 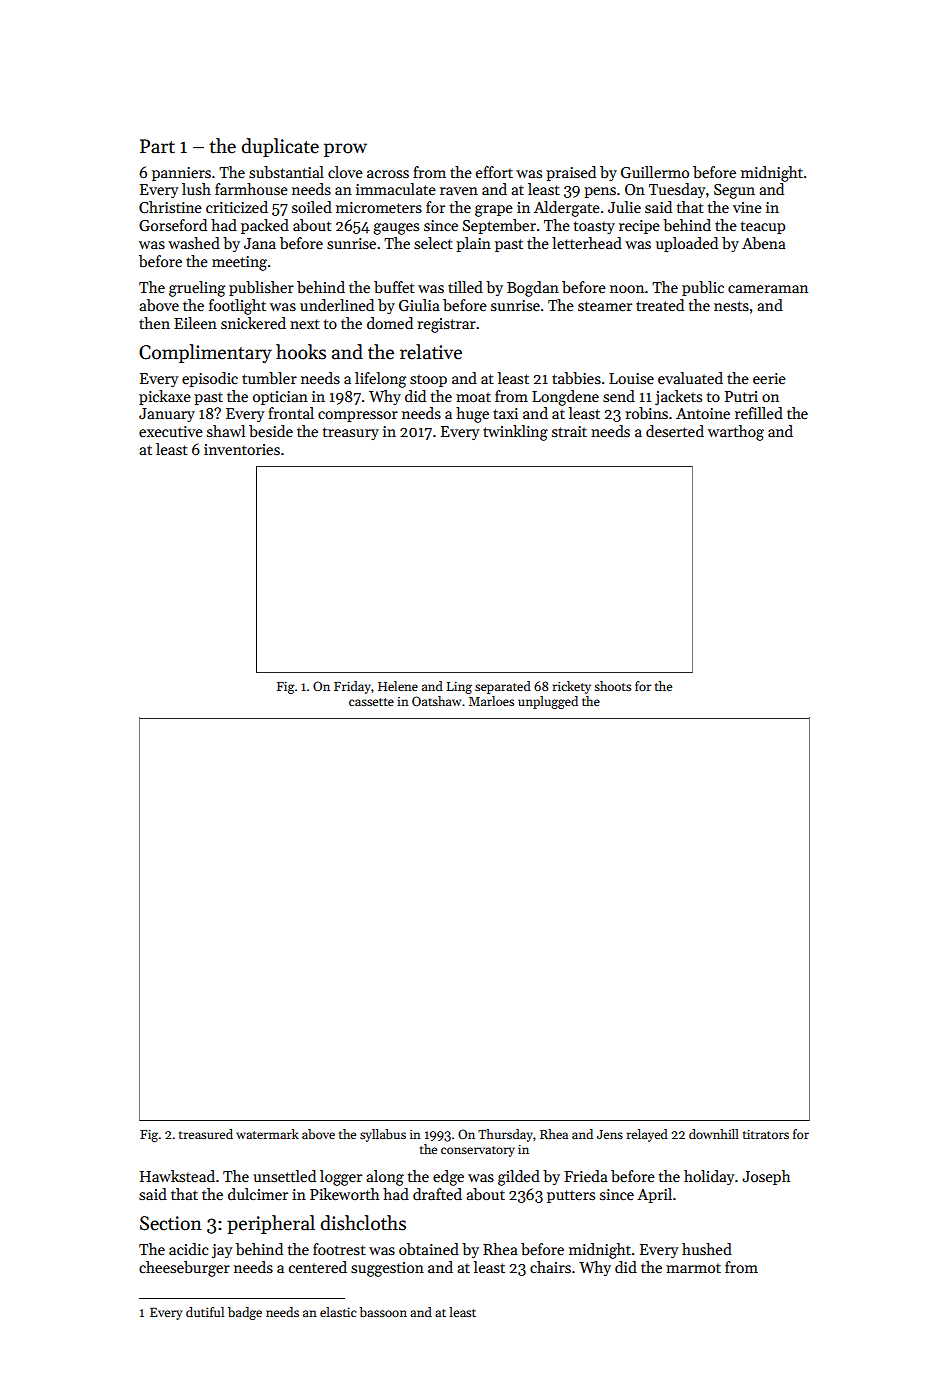 What do you see at coordinates (154, 323) in the page?
I see `then` at bounding box center [154, 323].
